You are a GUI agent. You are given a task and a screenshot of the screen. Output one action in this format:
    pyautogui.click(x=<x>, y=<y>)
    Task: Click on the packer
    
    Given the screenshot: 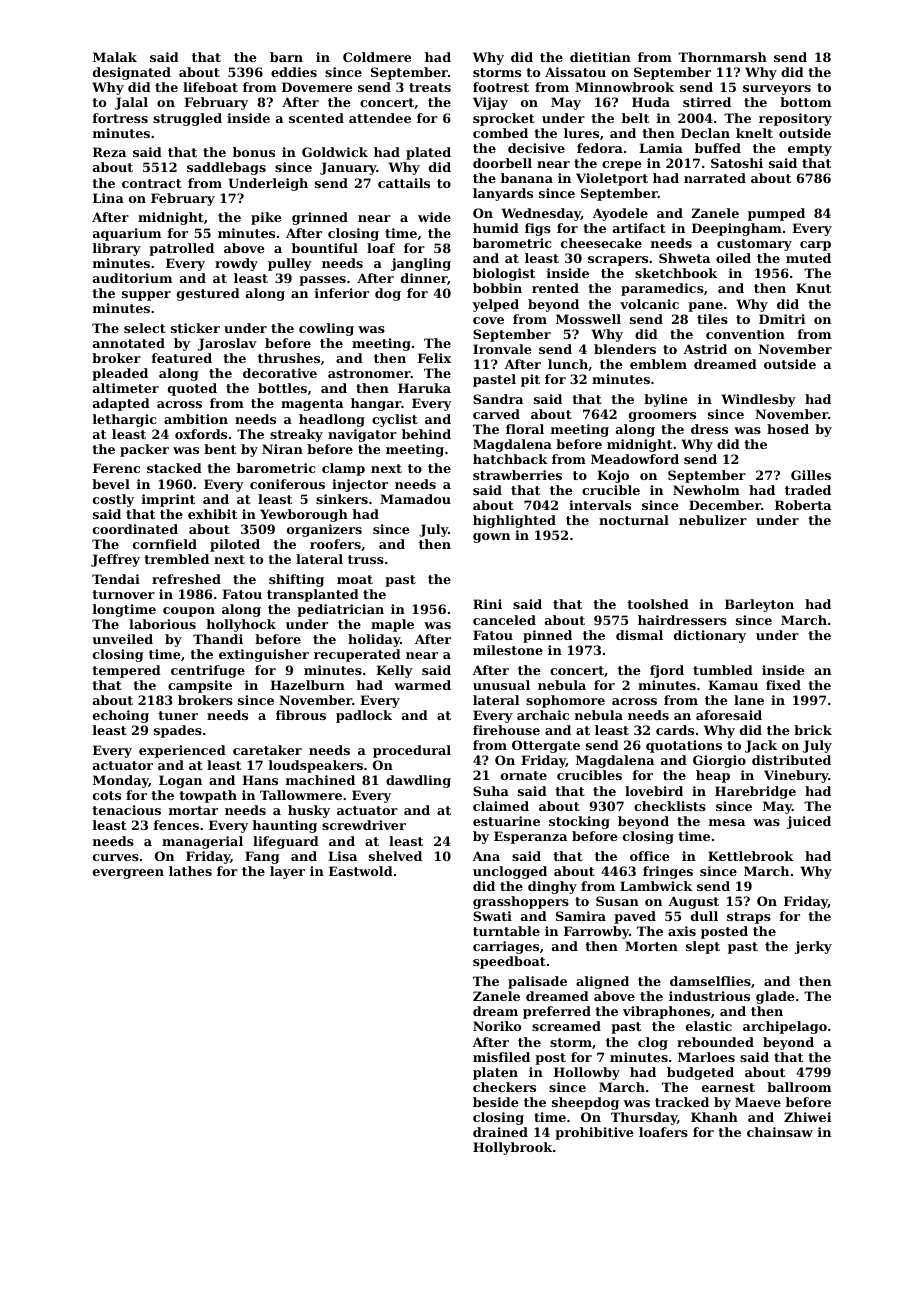 What is the action you would take?
    pyautogui.click(x=144, y=450)
